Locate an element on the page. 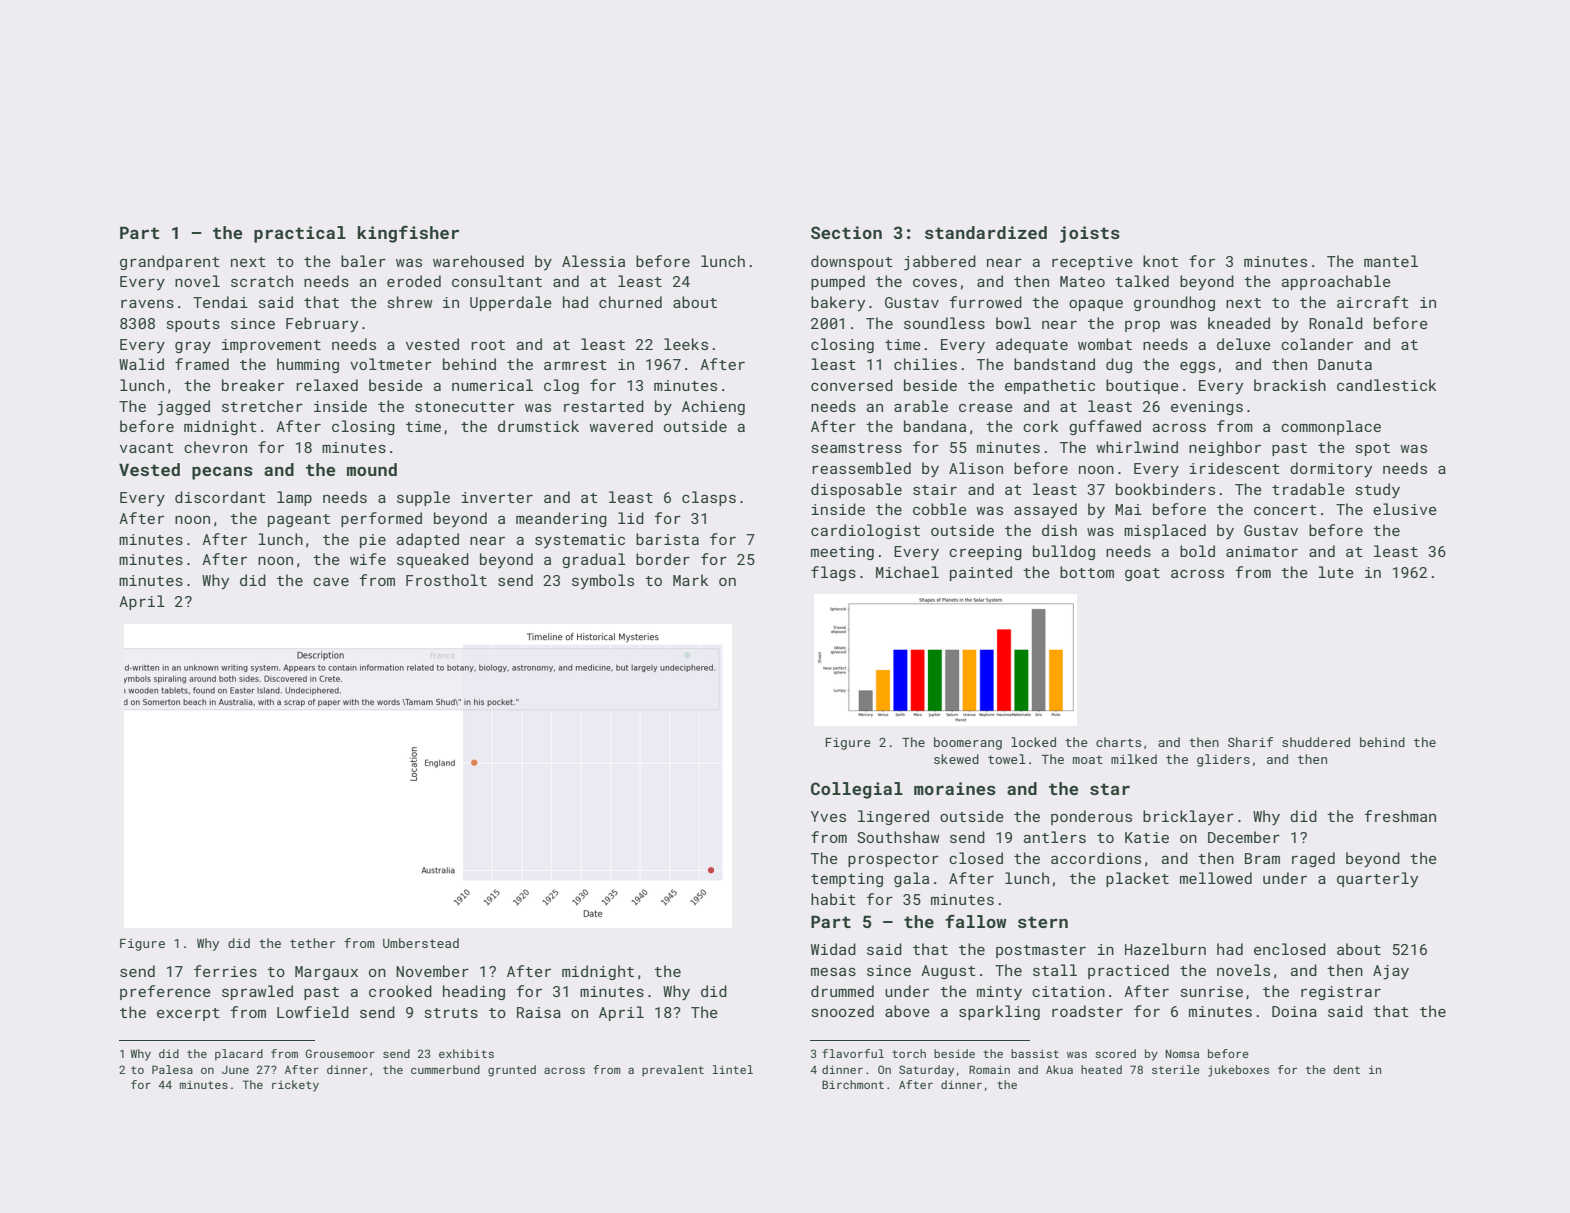 The image size is (1570, 1213). disposable is located at coordinates (856, 490).
